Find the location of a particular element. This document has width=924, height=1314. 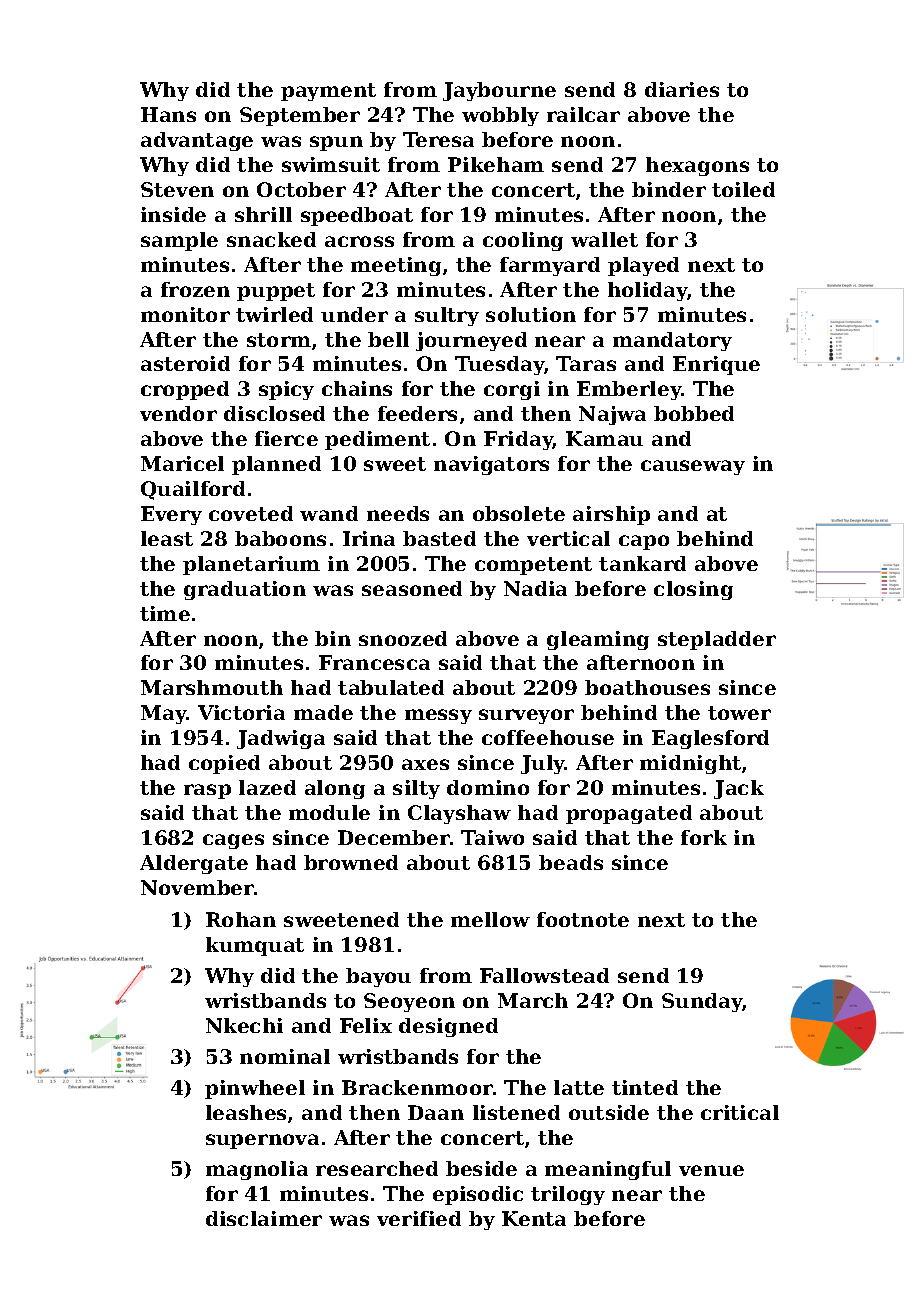

Nkechi is located at coordinates (244, 1025).
